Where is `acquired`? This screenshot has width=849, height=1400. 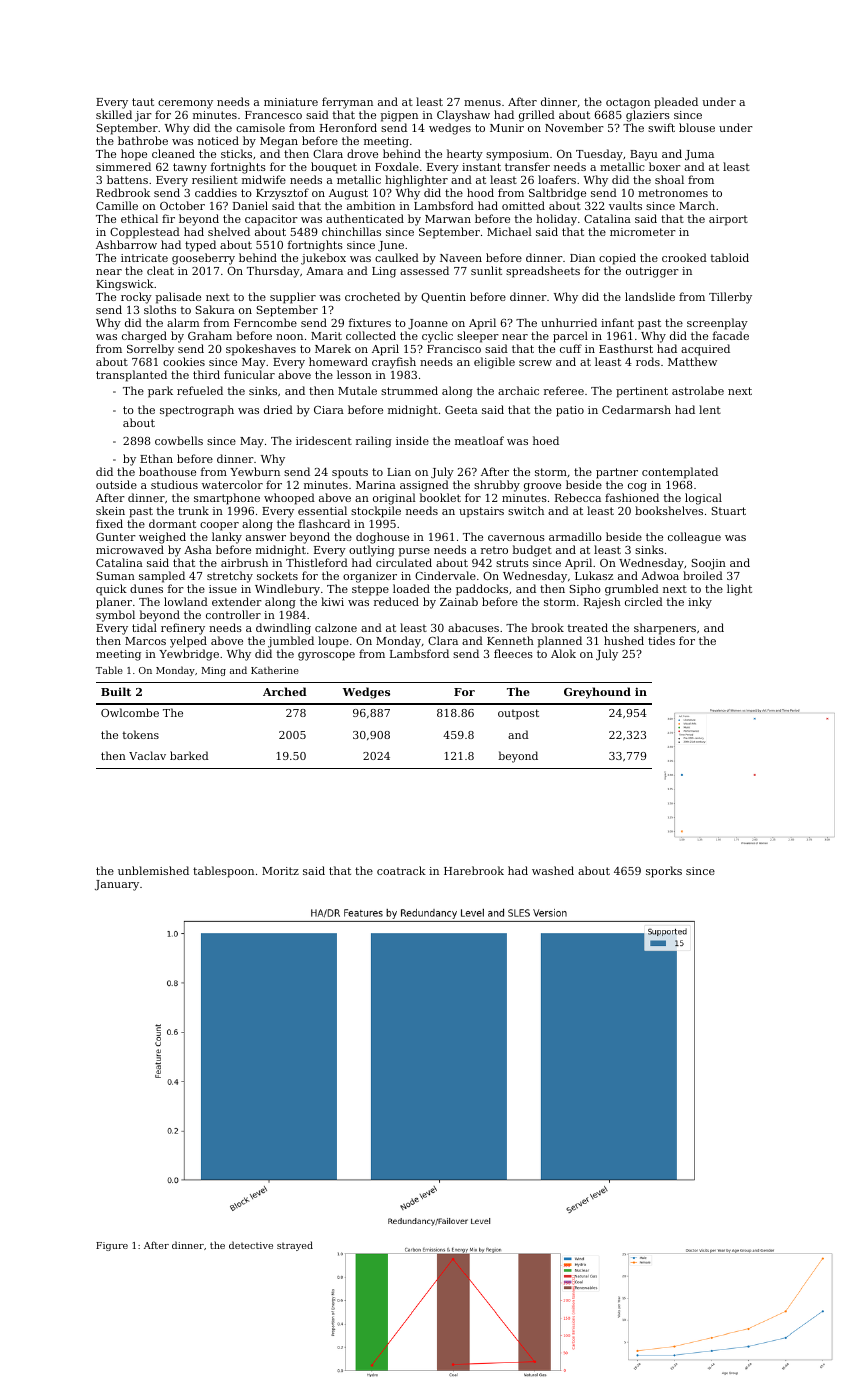
acquired is located at coordinates (705, 350).
